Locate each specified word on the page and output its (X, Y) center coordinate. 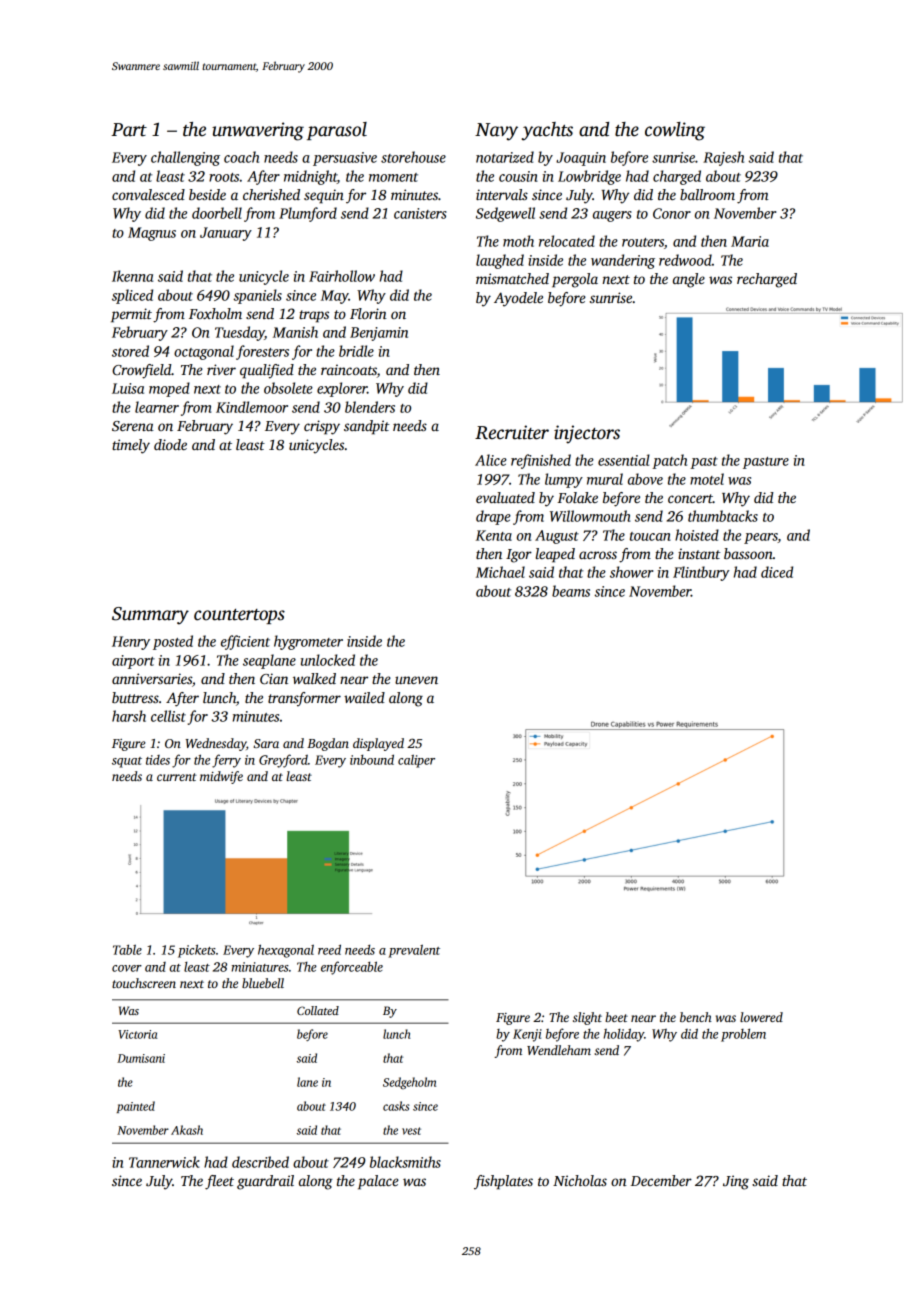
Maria (750, 241)
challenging (185, 158)
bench (696, 1017)
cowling (675, 131)
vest (411, 1131)
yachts (547, 131)
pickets (197, 951)
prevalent (414, 951)
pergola (575, 280)
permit (131, 315)
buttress (135, 697)
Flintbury (701, 573)
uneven (416, 680)
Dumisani (141, 1058)
